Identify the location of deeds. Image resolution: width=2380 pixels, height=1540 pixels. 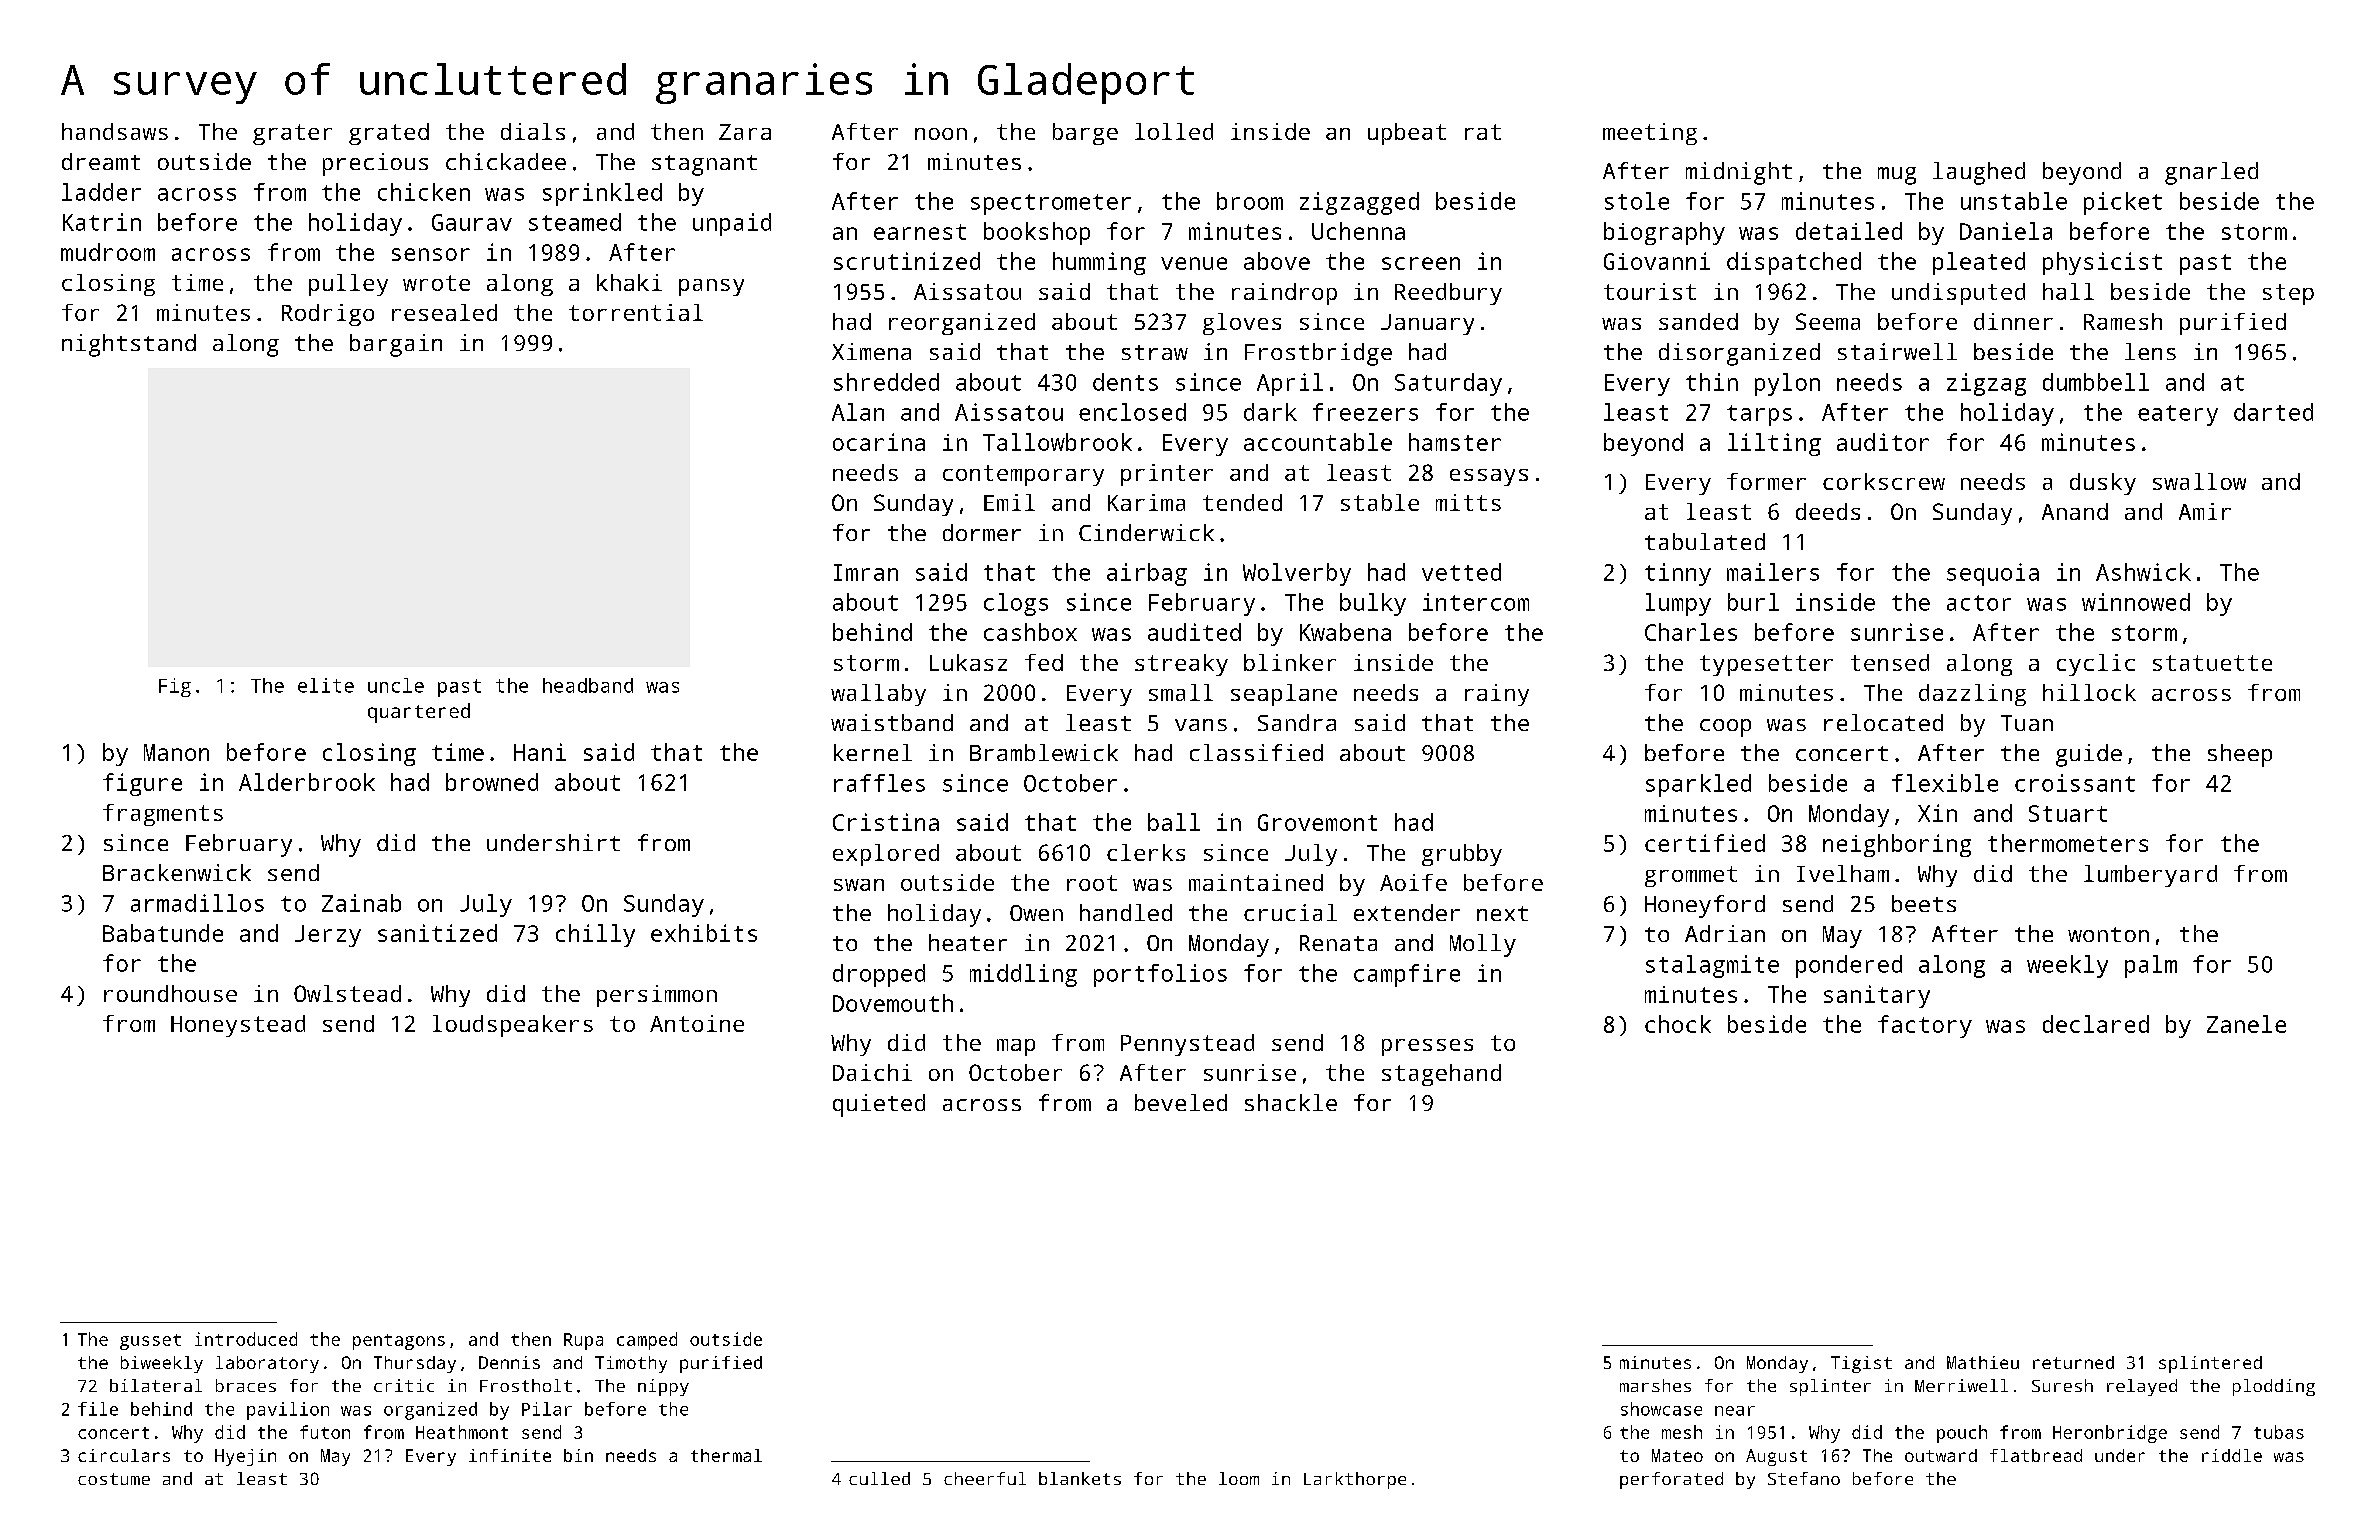
(1828, 511).
